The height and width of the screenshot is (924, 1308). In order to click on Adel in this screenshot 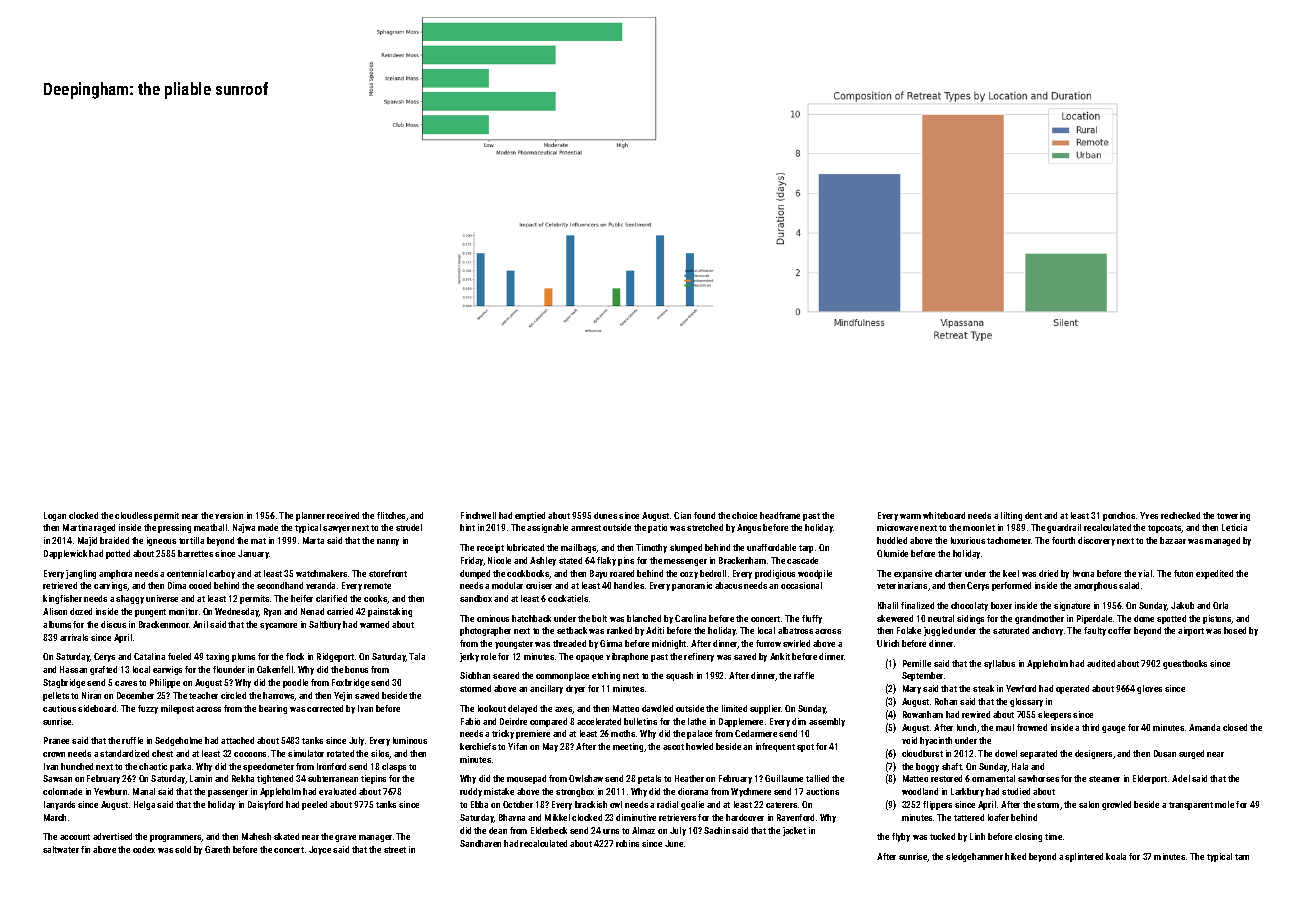, I will do `click(1181, 778)`.
